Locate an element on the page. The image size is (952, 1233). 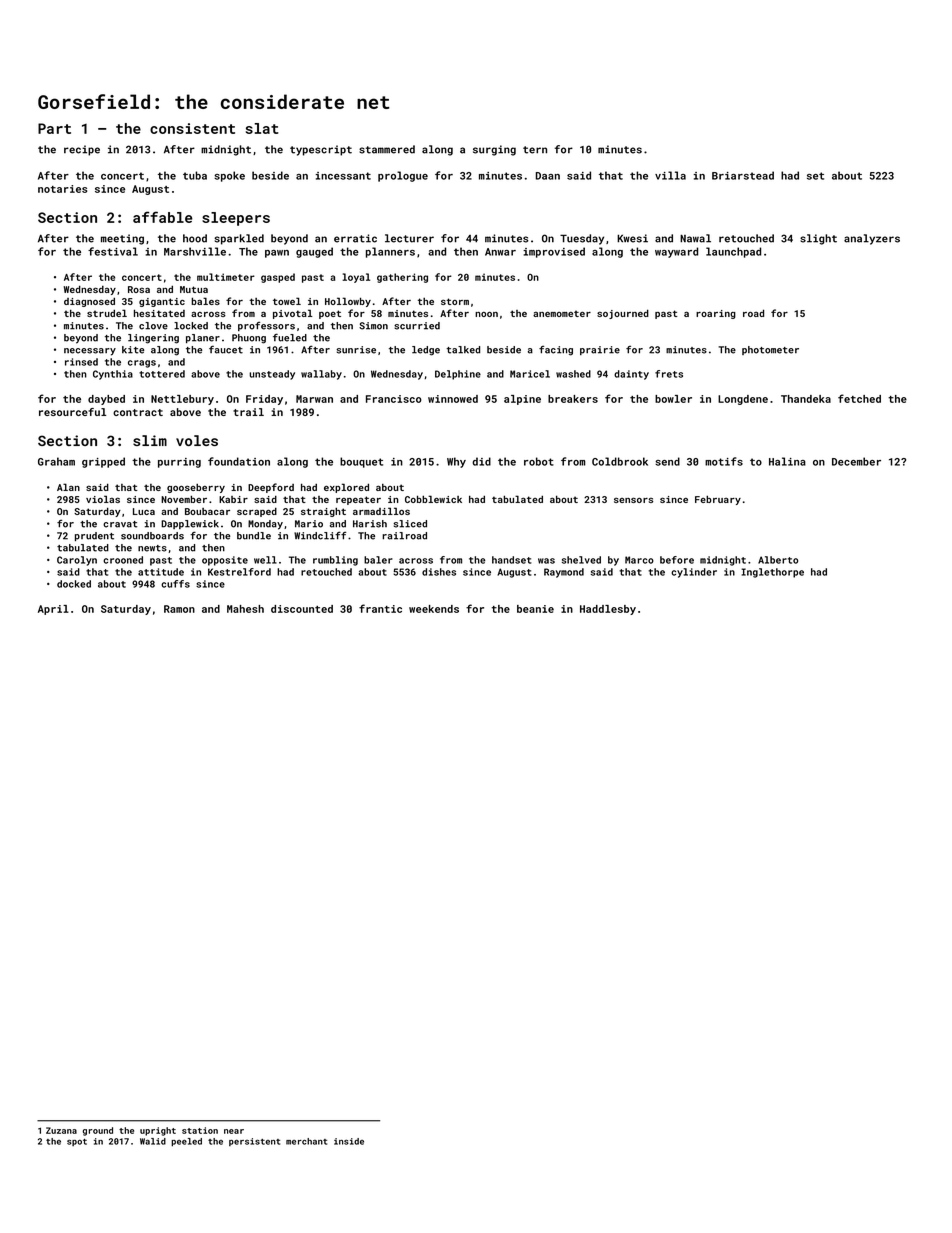
tuba is located at coordinates (195, 175).
